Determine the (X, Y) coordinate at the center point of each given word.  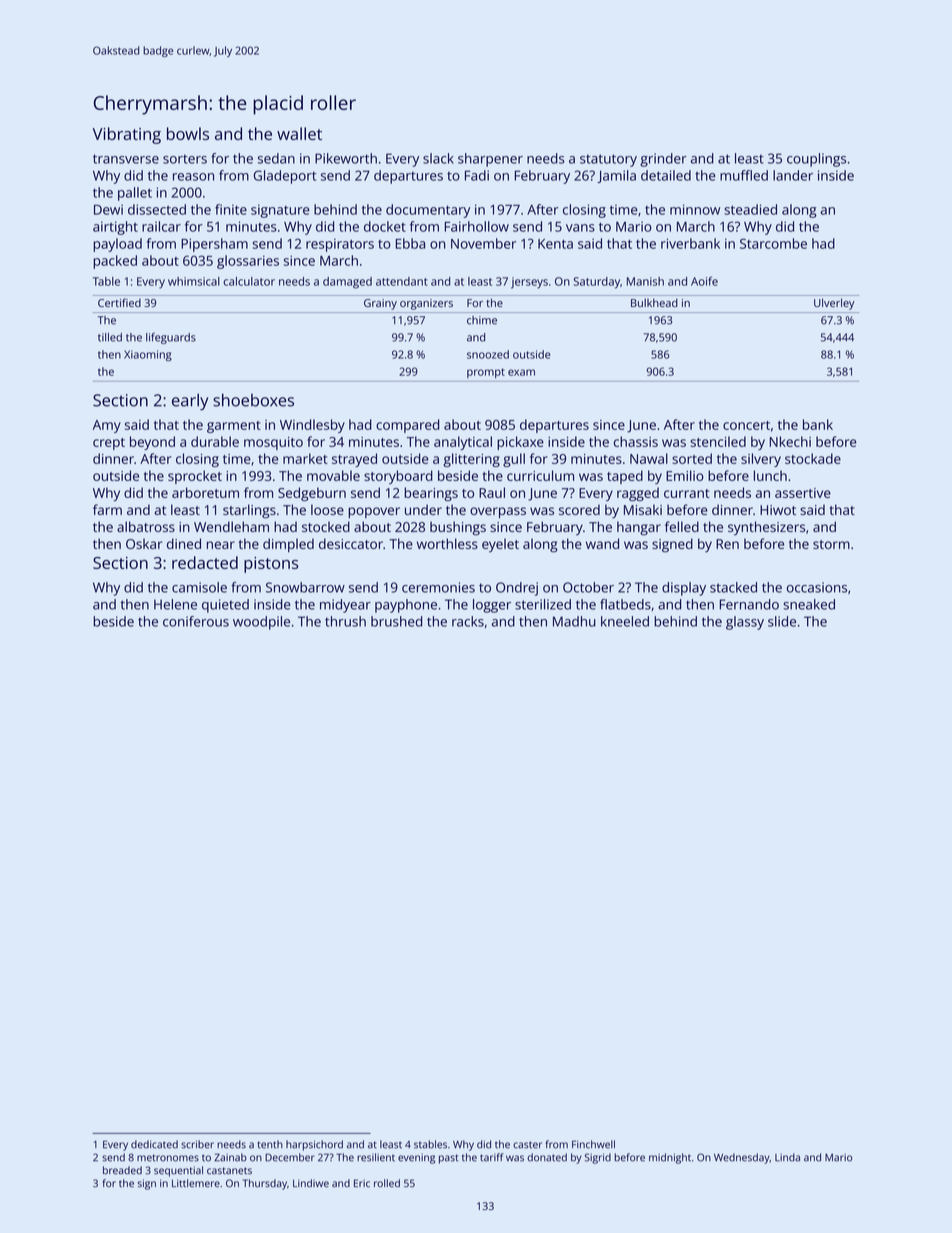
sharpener (490, 160)
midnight (670, 1158)
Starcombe (773, 243)
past (448, 1159)
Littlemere (196, 1183)
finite (231, 209)
